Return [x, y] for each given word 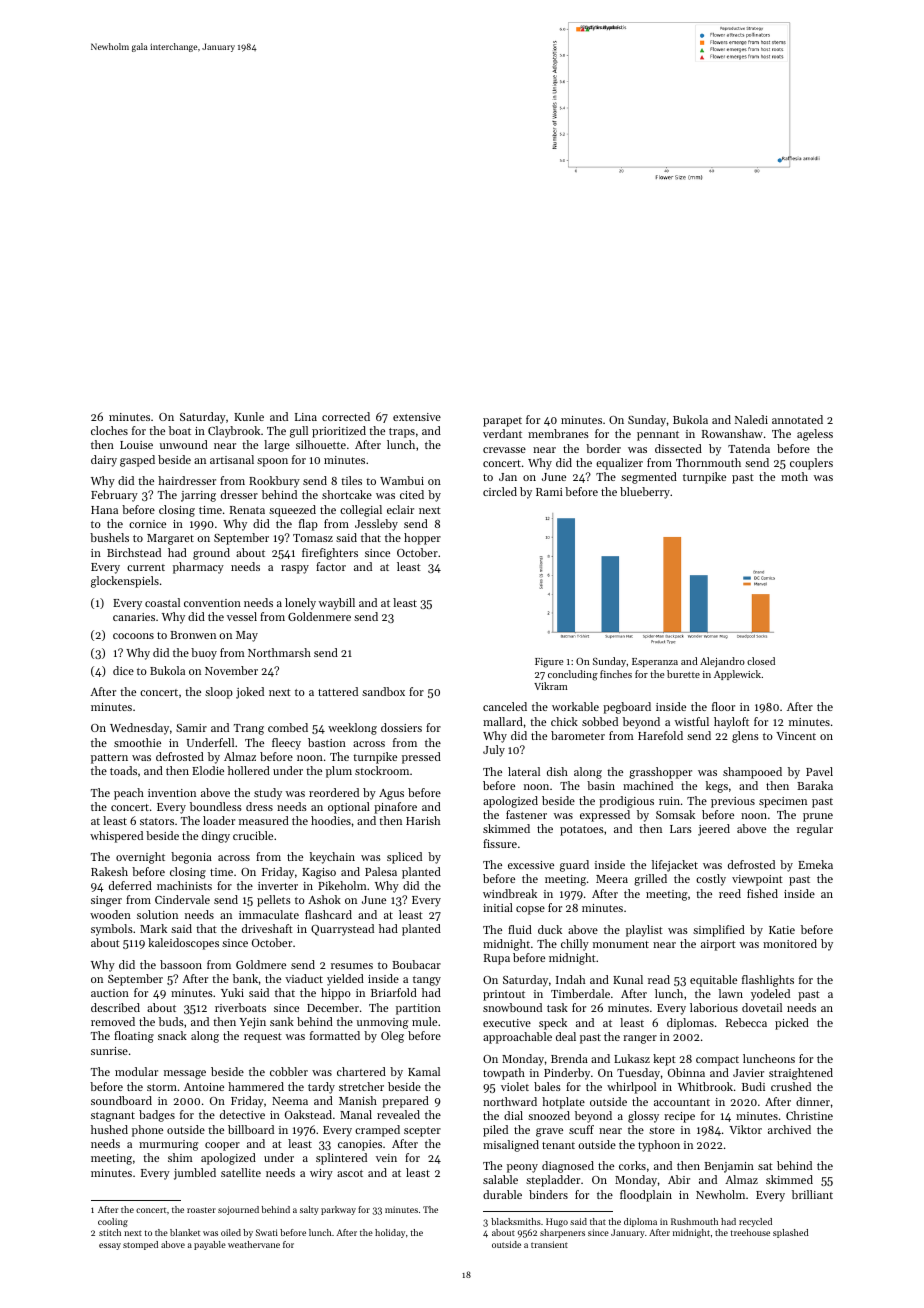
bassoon [181, 964]
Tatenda [749, 448]
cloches [109, 430]
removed [113, 1021]
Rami [549, 492]
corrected [346, 416]
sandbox [383, 691]
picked [792, 1024]
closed [761, 661]
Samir [191, 728]
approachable [517, 1038]
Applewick [737, 675]
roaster [201, 1210]
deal [566, 1036]
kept [664, 1060]
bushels [109, 537]
